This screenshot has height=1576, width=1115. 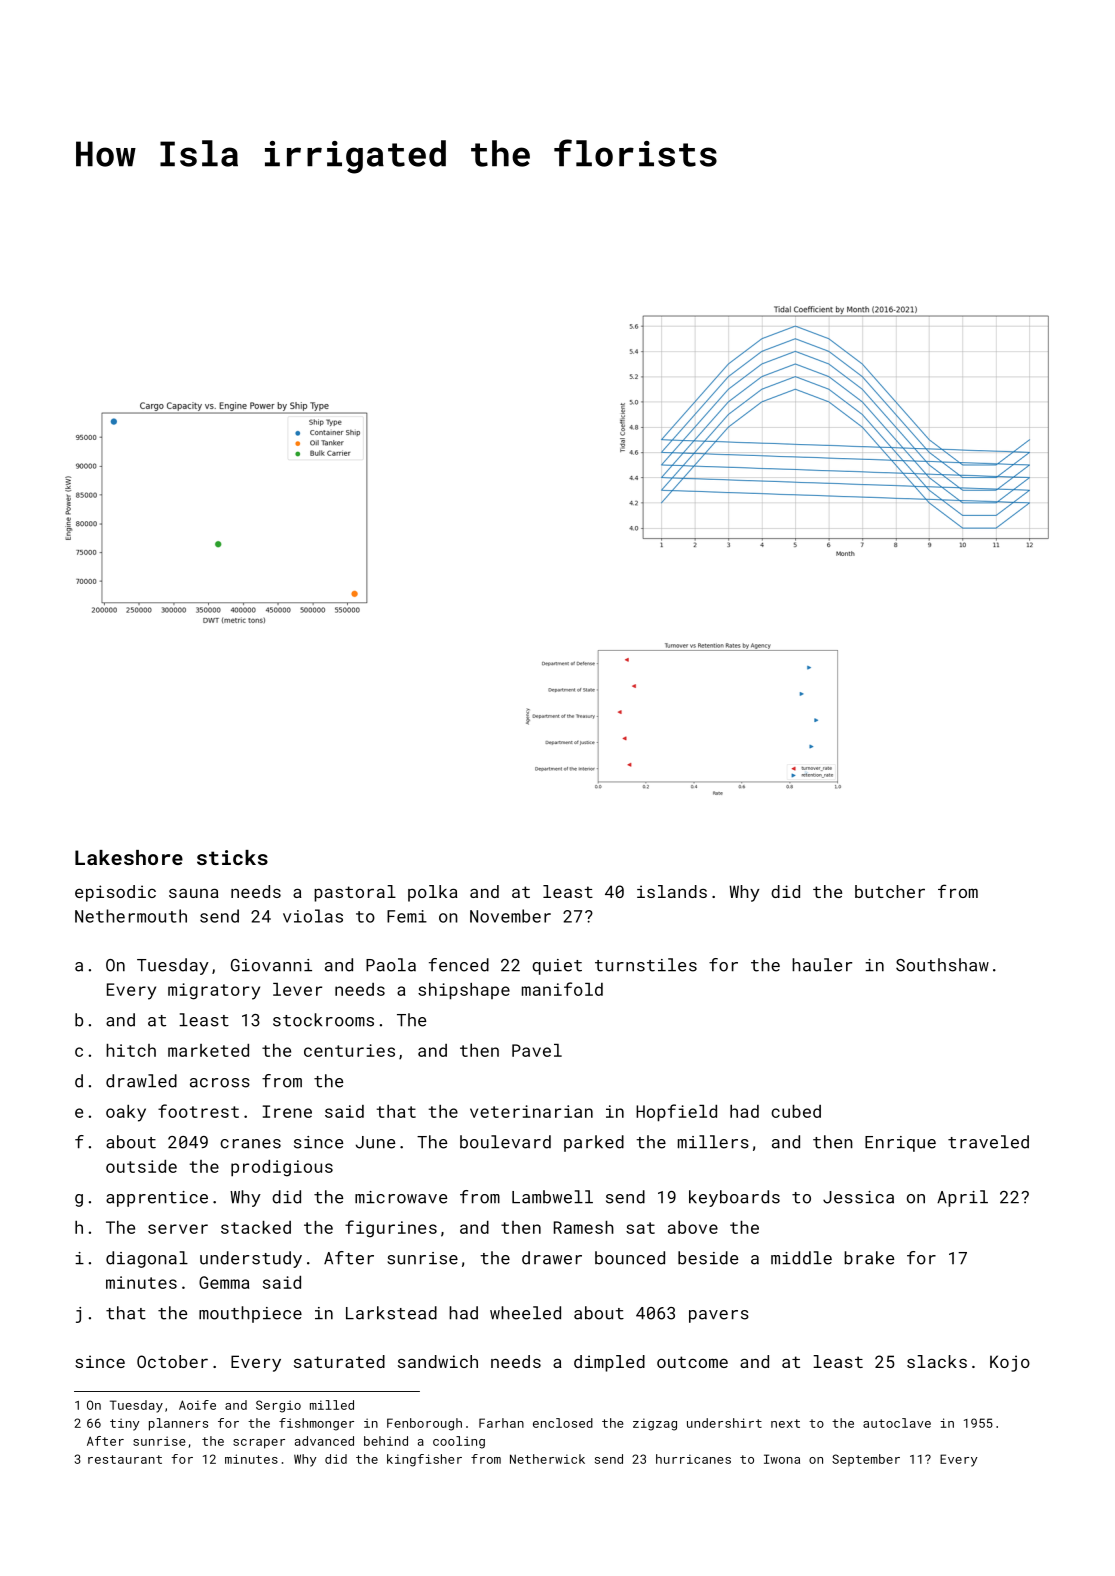 I want to click on restaurant, so click(x=125, y=1459).
